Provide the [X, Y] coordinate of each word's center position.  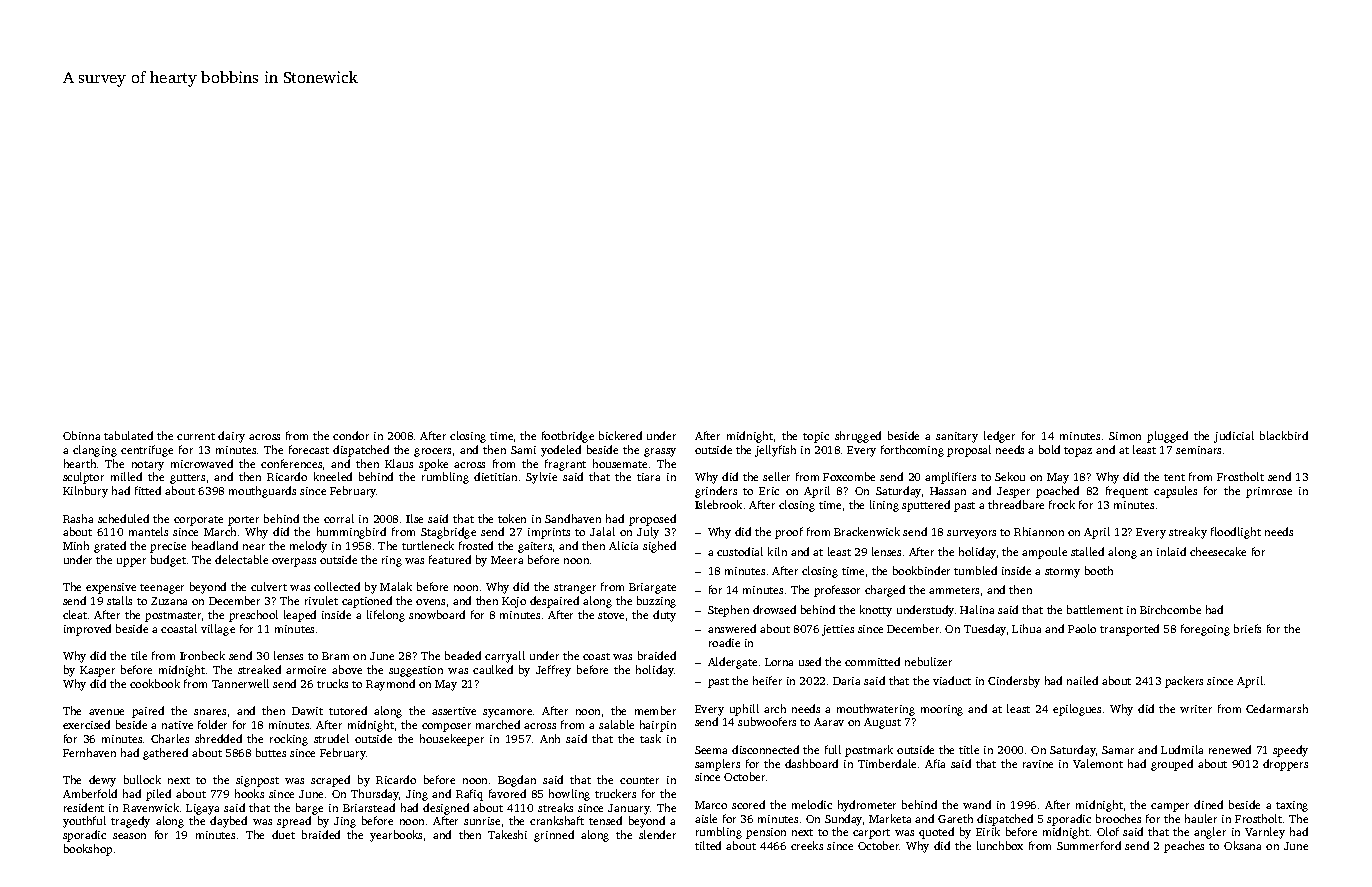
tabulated [128, 435]
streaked [259, 669]
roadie [724, 642]
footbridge [568, 437]
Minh [76, 545]
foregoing [1205, 630]
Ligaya [202, 809]
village [218, 630]
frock [1062, 504]
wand [977, 804]
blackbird [1284, 435]
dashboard [811, 763]
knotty [876, 611]
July [648, 533]
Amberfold [90, 793]
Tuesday [985, 630]
